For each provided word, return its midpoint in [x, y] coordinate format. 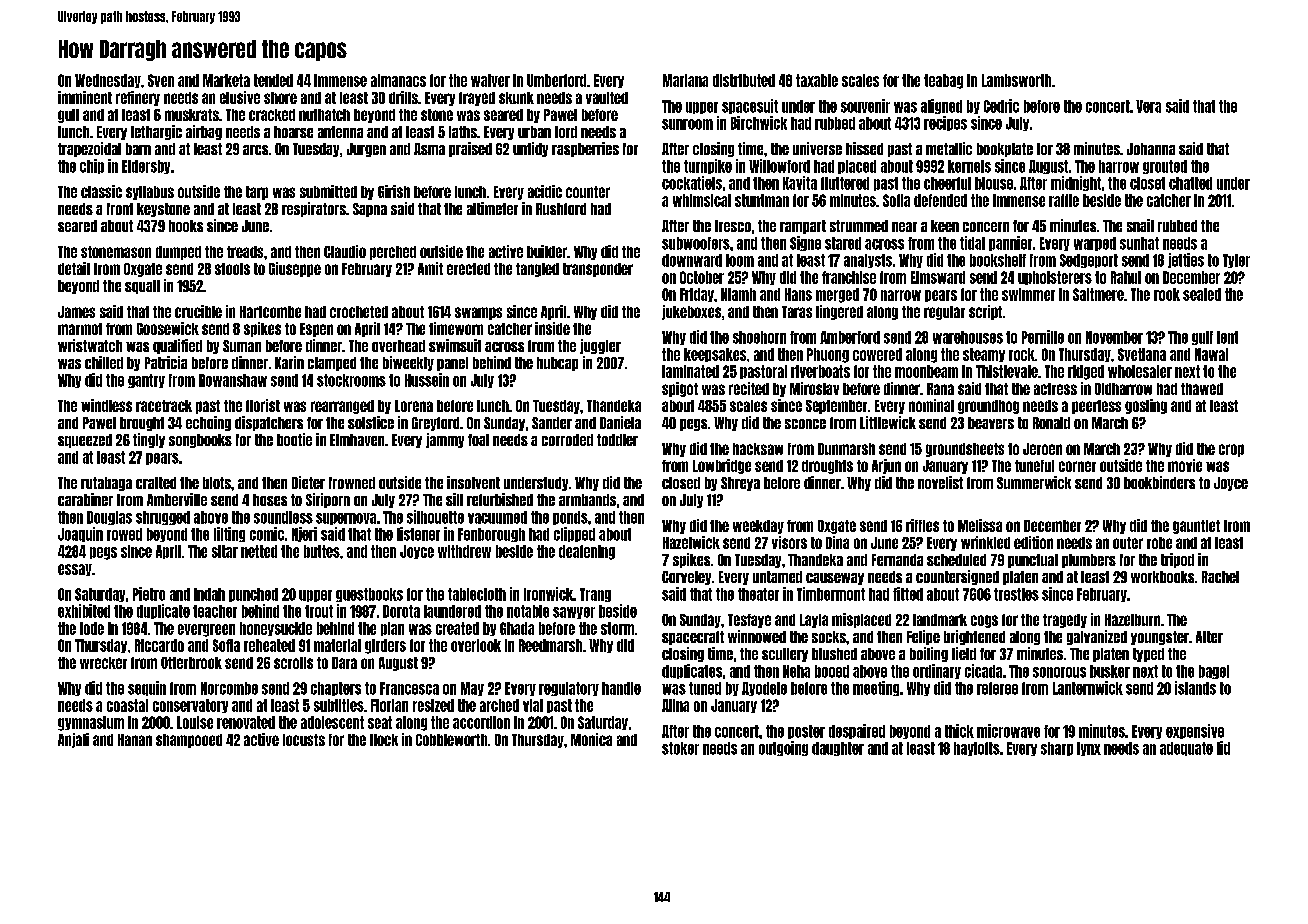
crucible [198, 311]
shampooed [189, 741]
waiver [490, 80]
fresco [733, 226]
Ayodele [764, 689]
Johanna [1151, 149]
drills [403, 97]
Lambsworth [1016, 80]
